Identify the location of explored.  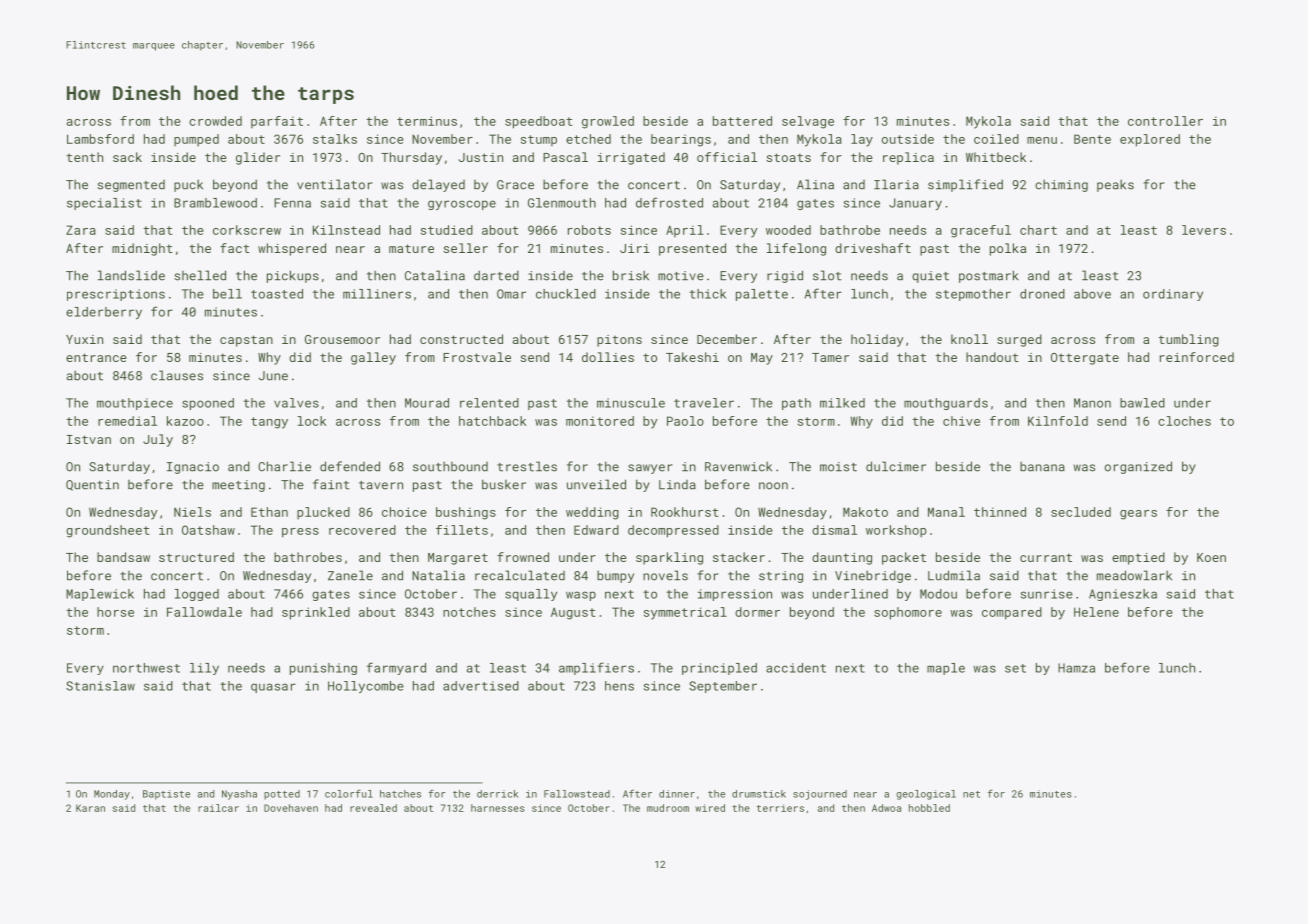
(1150, 140).
